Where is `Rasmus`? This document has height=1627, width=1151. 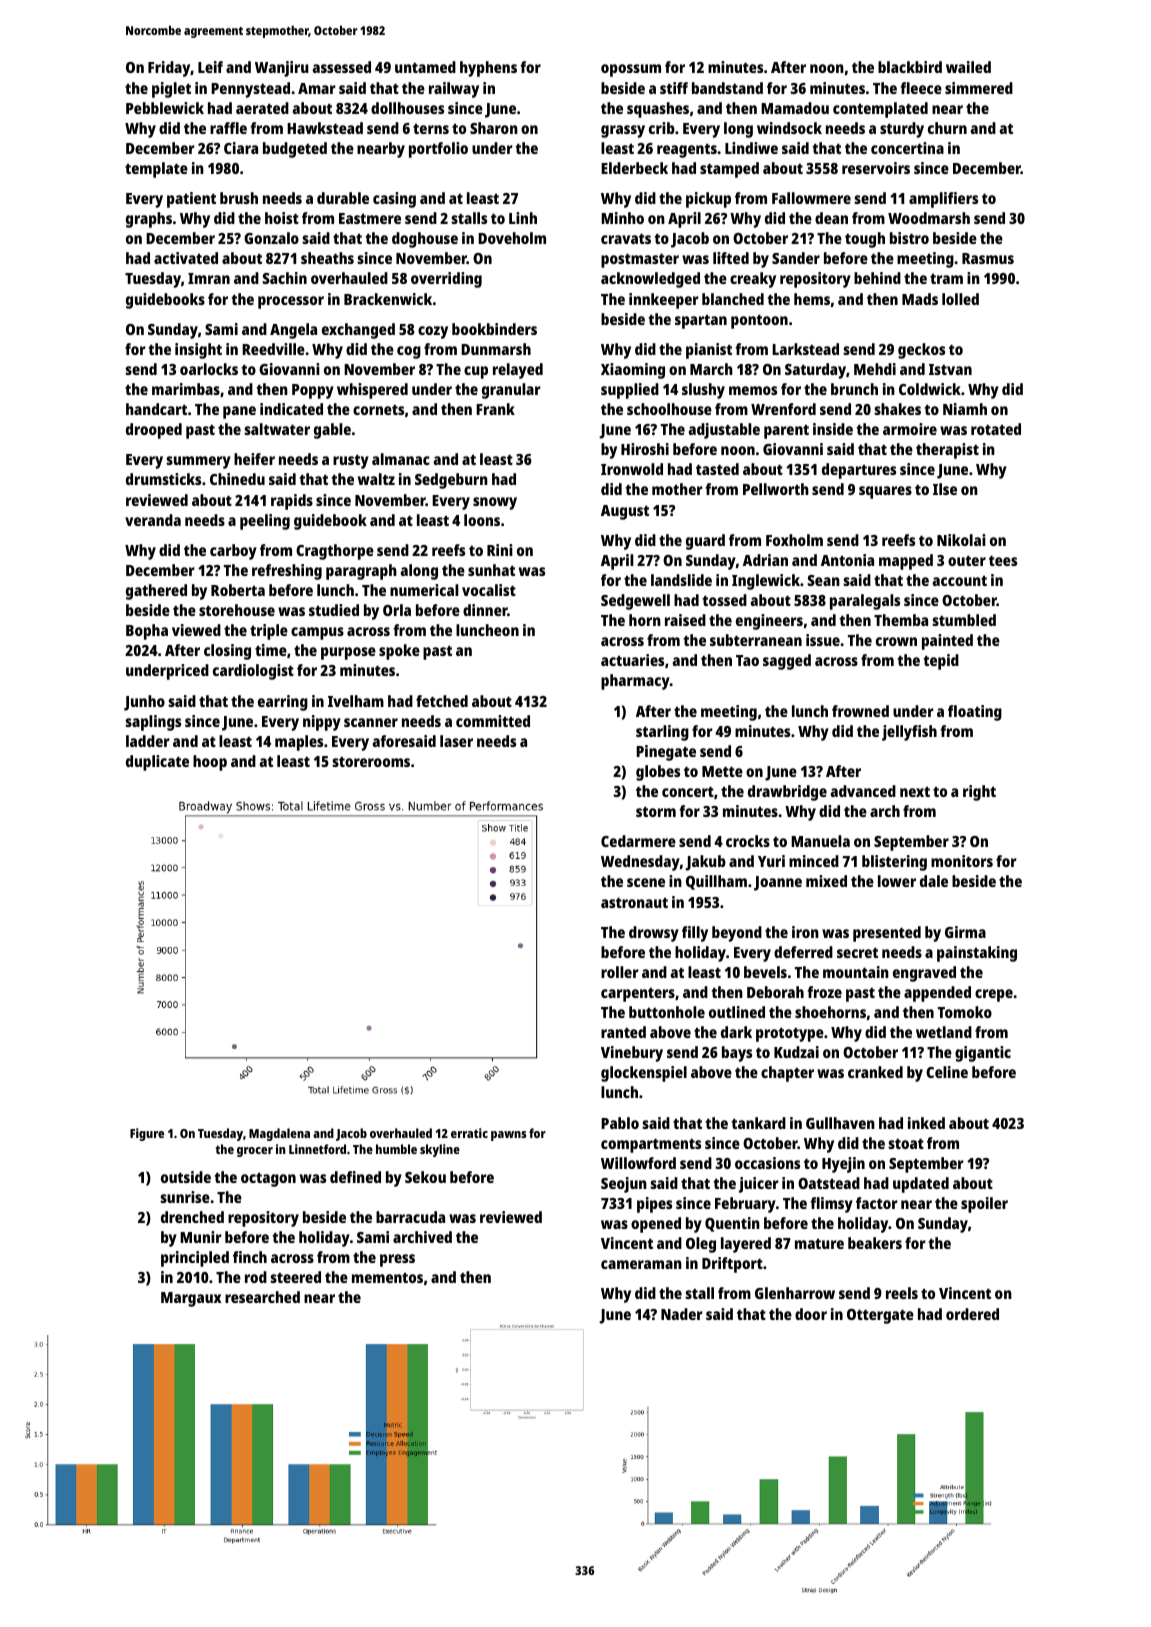 Rasmus is located at coordinates (988, 258).
